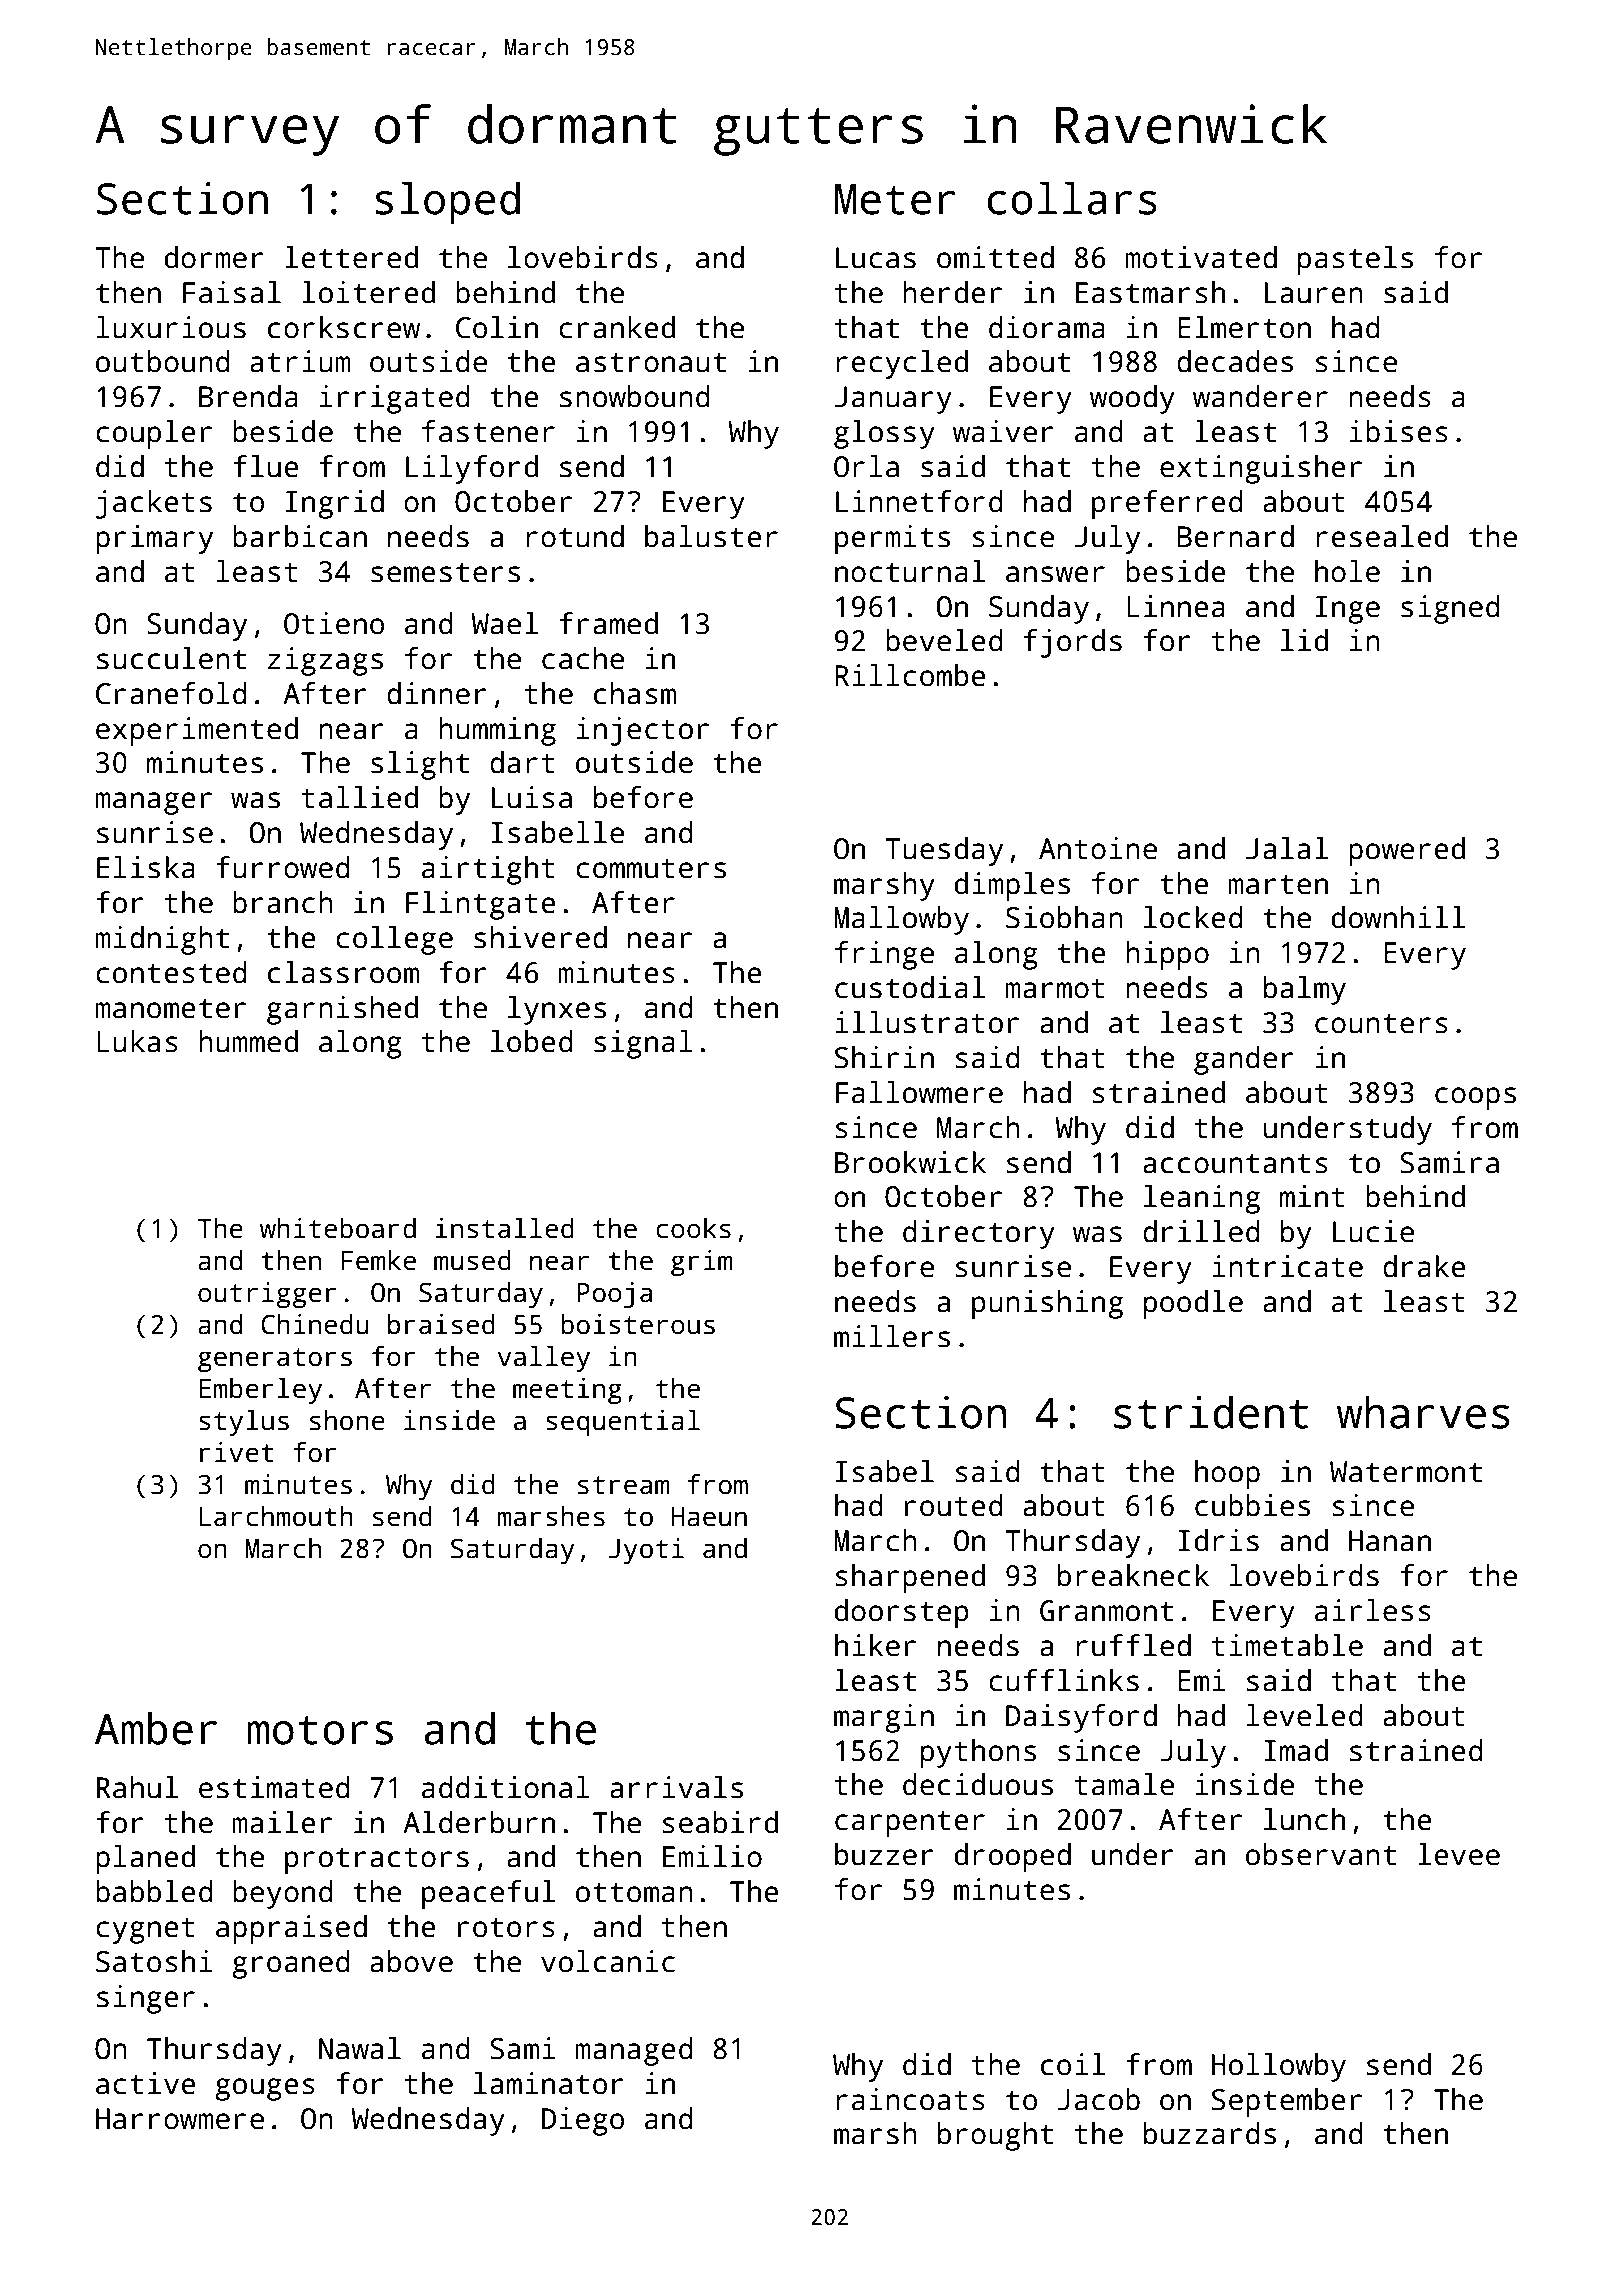  I want to click on collars, so click(1072, 198).
